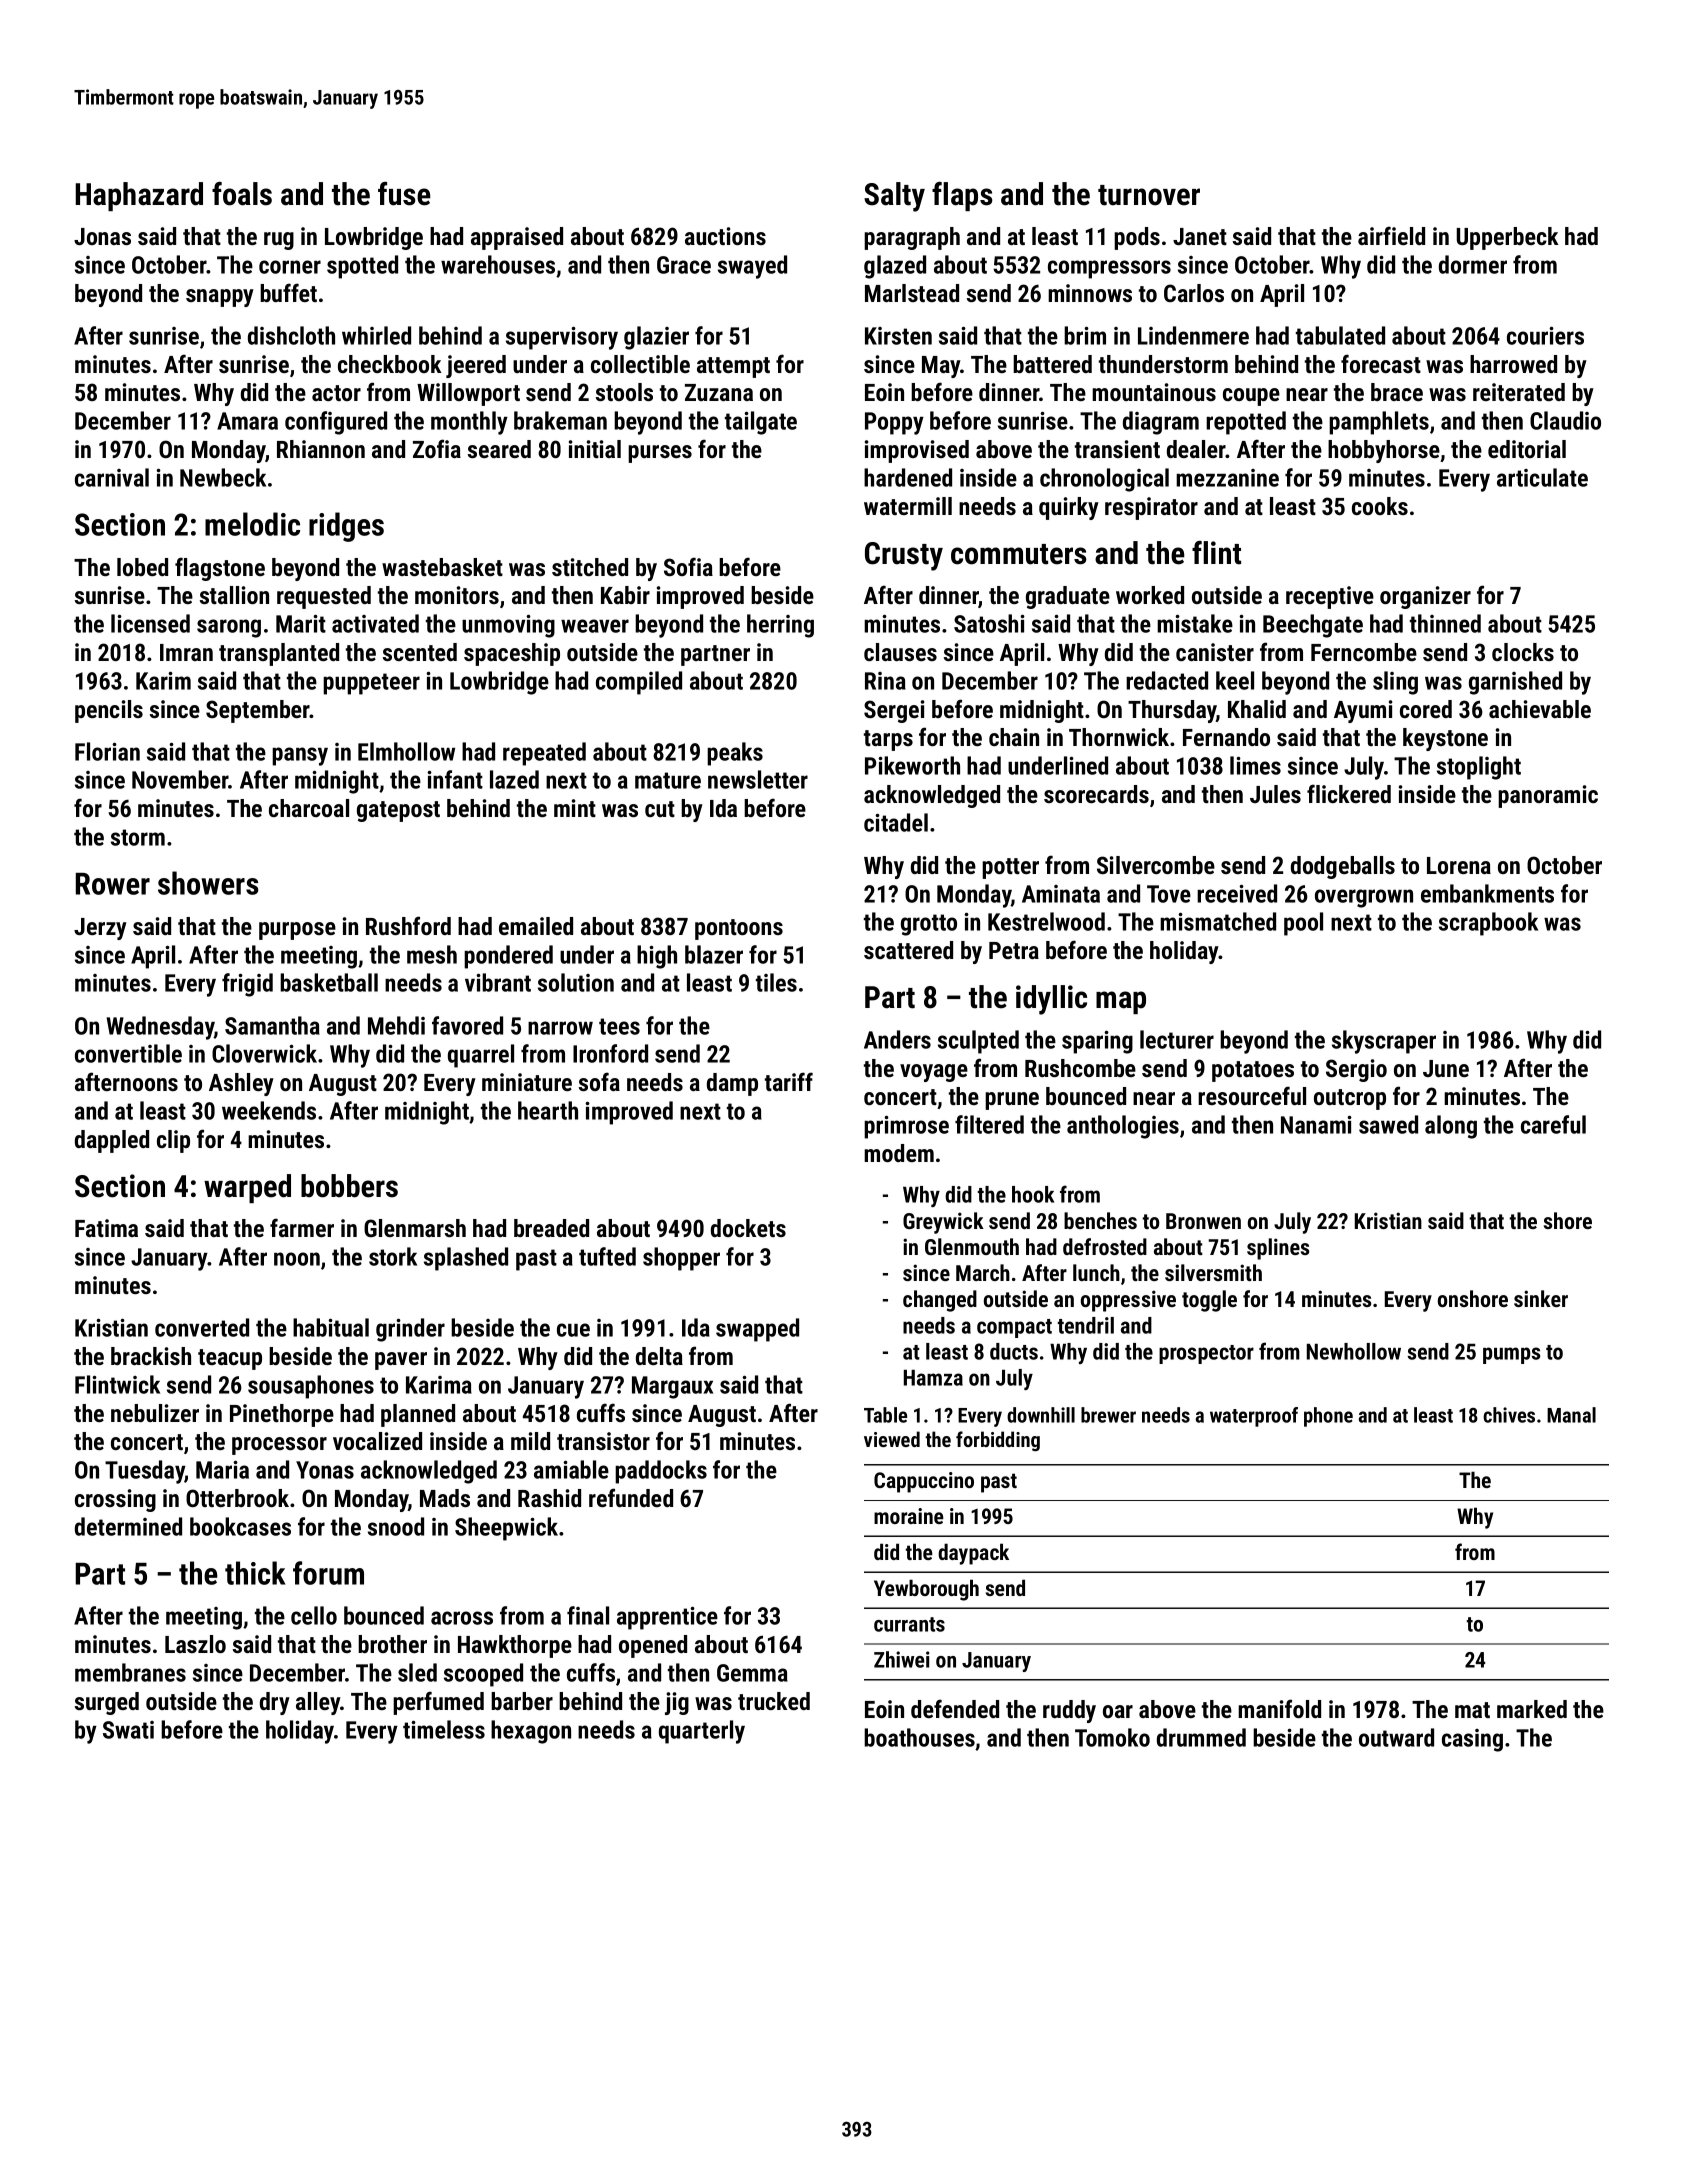 Image resolution: width=1683 pixels, height=2178 pixels. What do you see at coordinates (469, 423) in the screenshot?
I see `monthly` at bounding box center [469, 423].
